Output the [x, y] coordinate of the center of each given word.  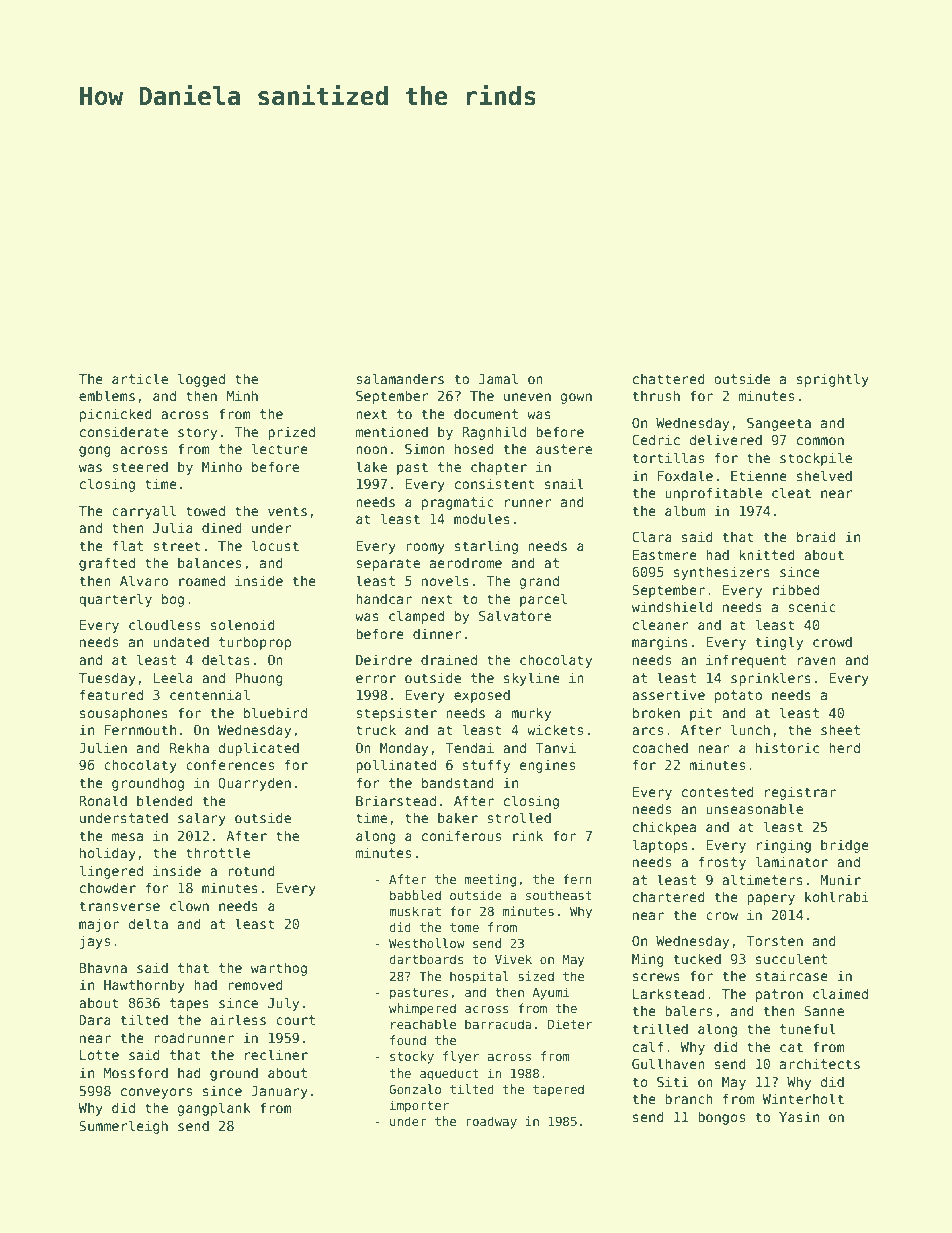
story [197, 433]
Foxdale [685, 475]
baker [458, 817]
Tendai [469, 747]
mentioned [392, 431]
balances [209, 562]
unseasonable [754, 808]
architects [820, 1063]
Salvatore [515, 615]
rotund [251, 870]
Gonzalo [415, 1089]
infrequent [746, 661]
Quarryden [254, 784]
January [279, 1092]
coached [660, 747]
